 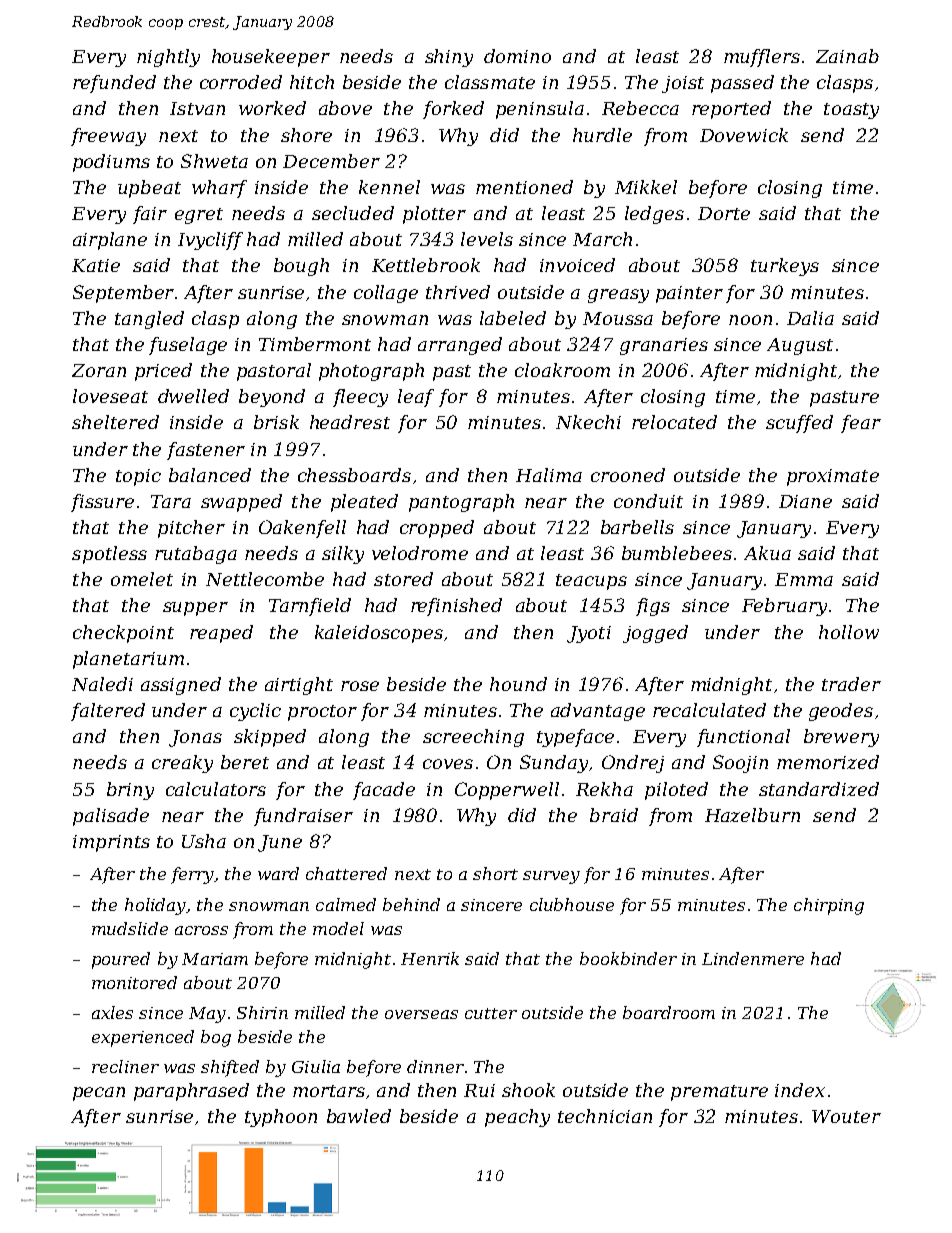 I want to click on index, so click(x=800, y=1090).
